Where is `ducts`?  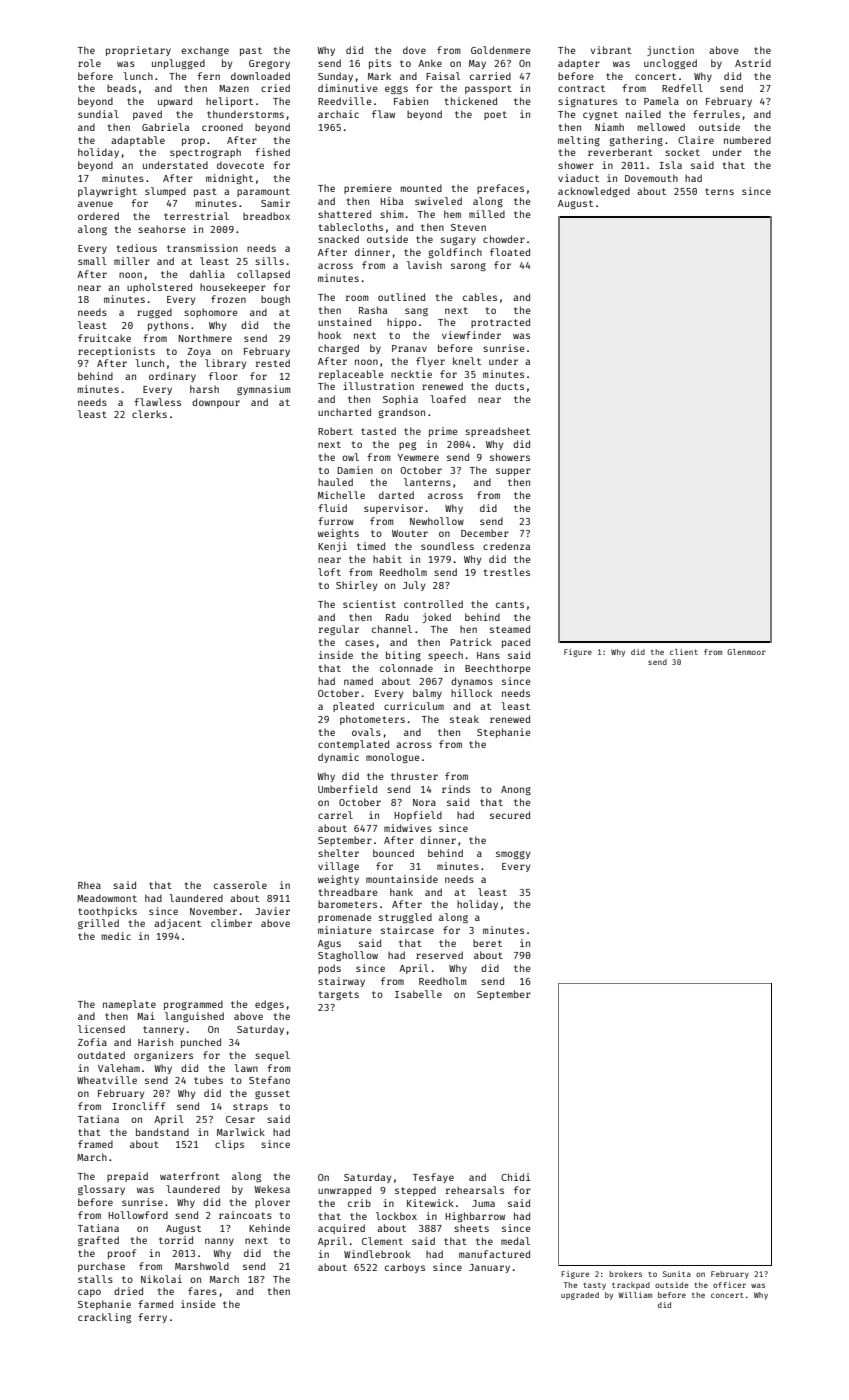
ducts is located at coordinates (509, 386).
